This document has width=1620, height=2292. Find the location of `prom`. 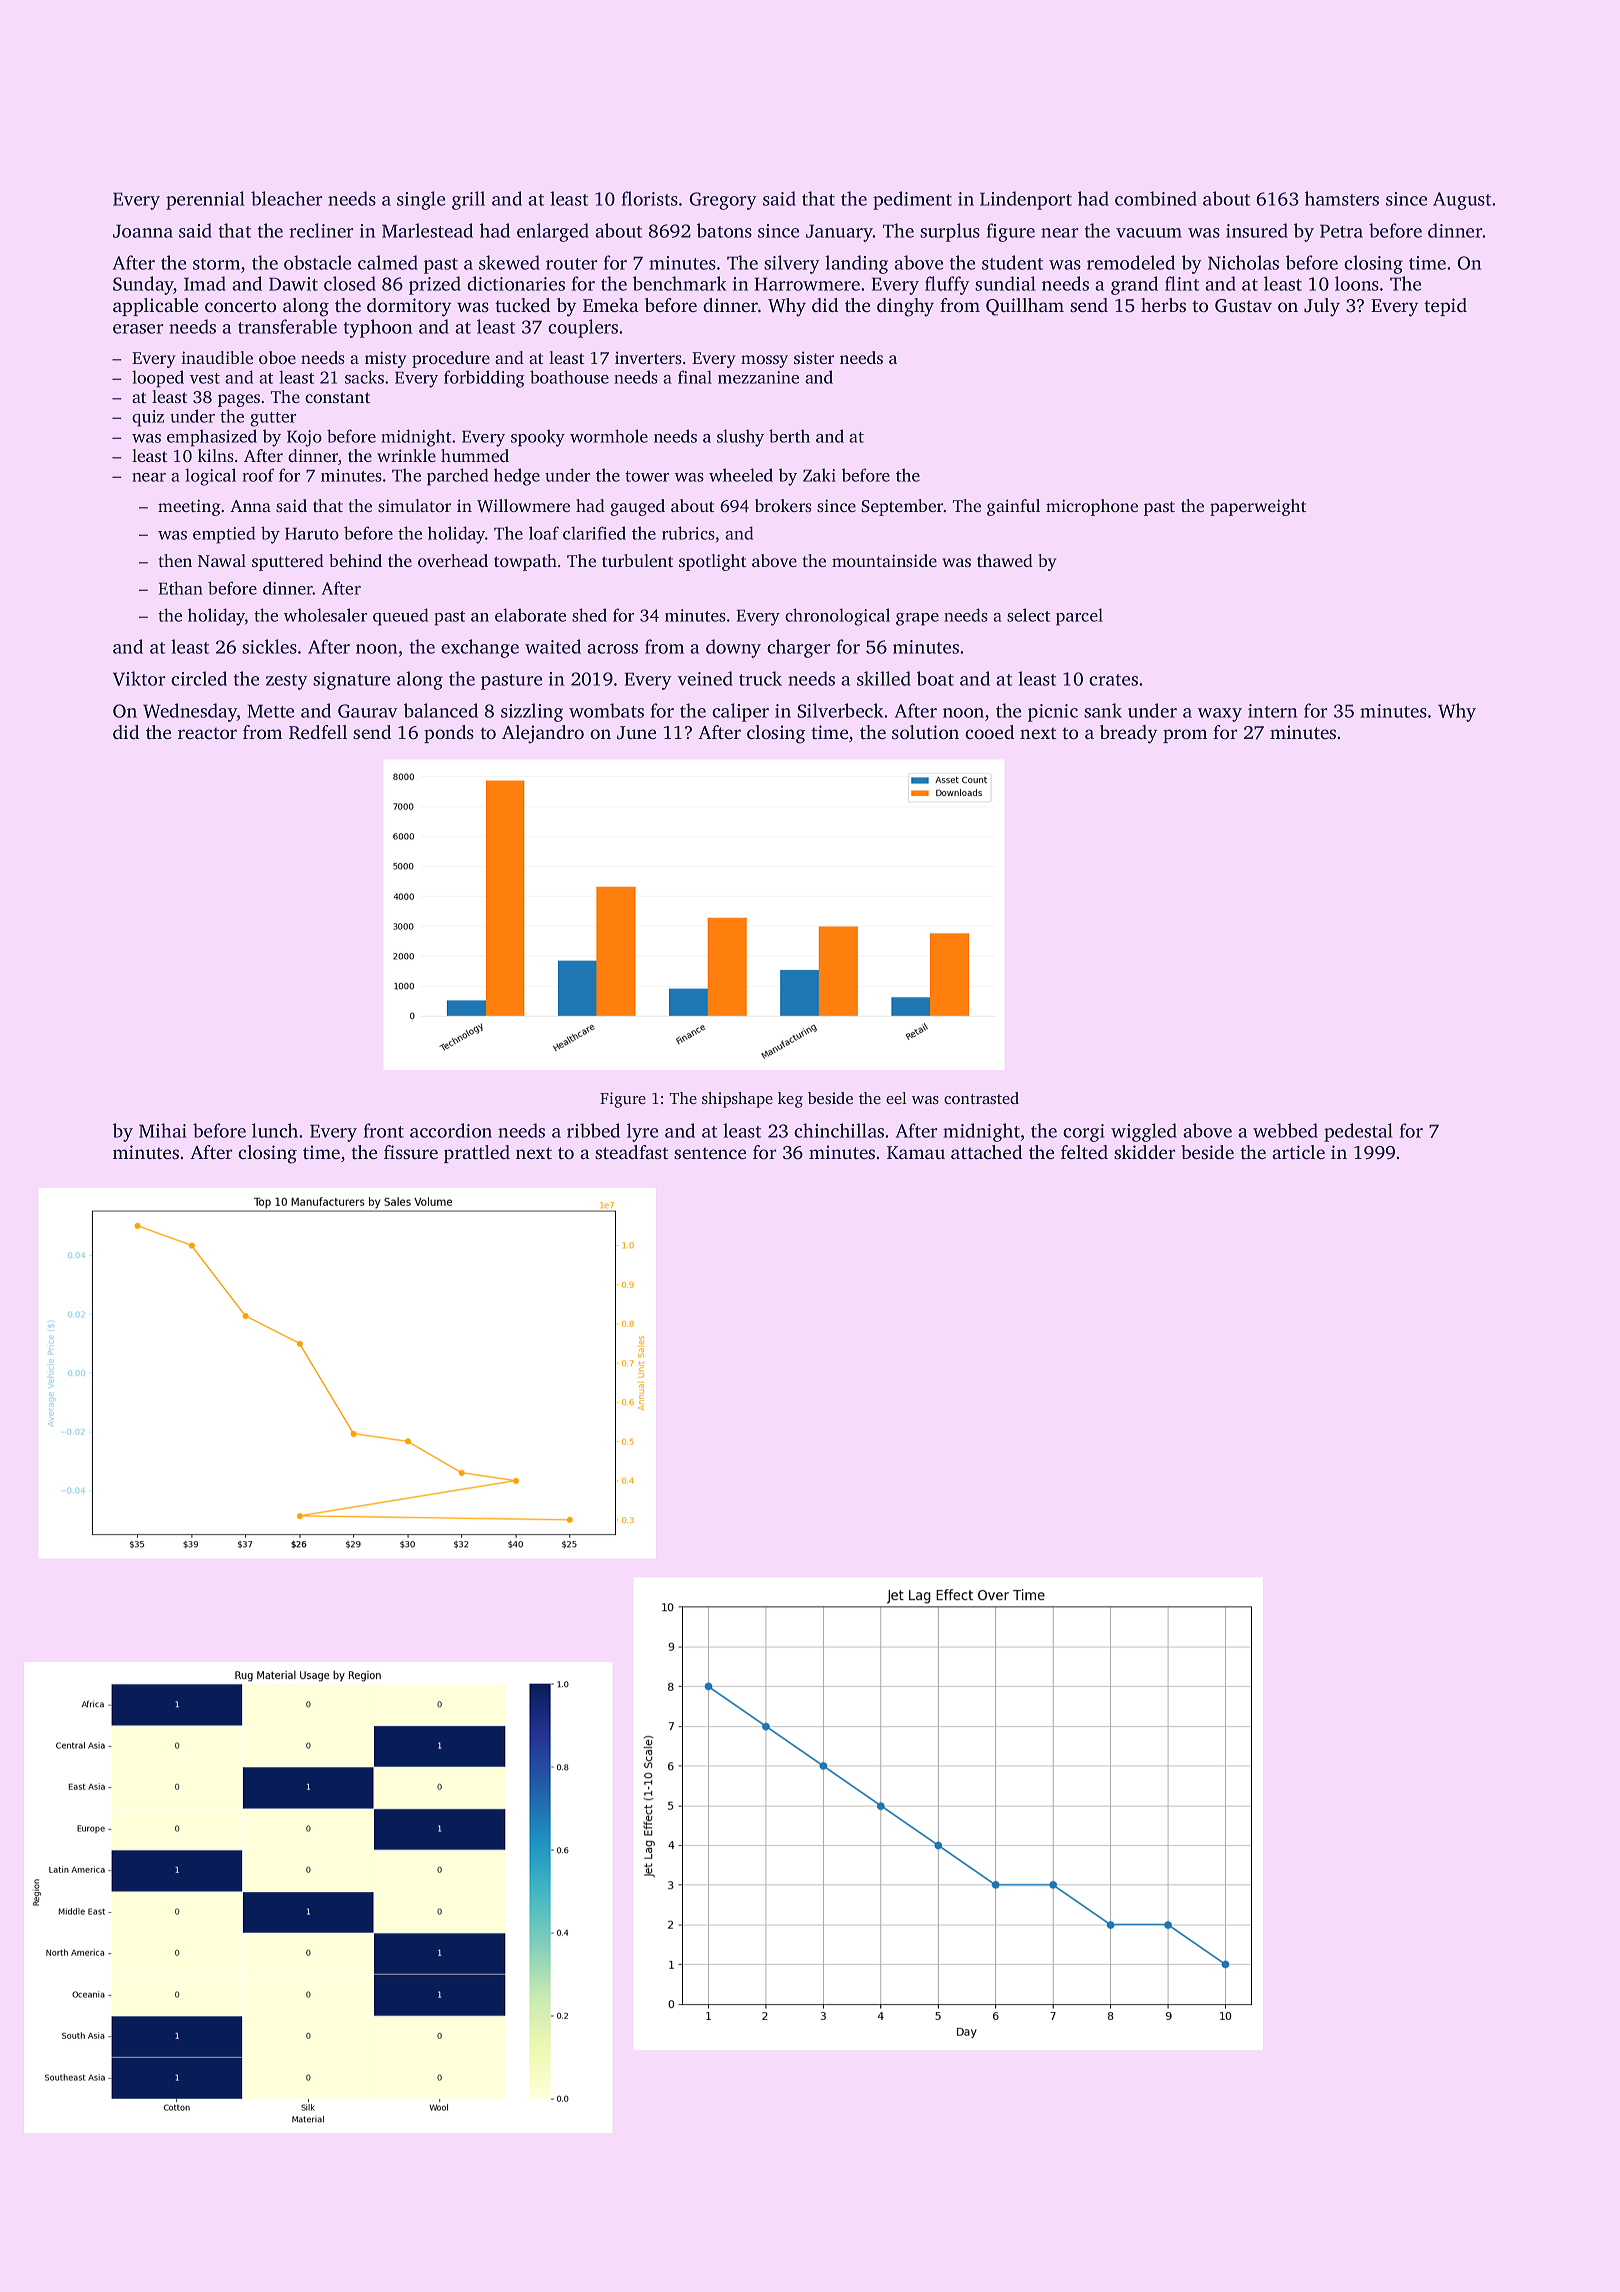

prom is located at coordinates (1185, 736).
